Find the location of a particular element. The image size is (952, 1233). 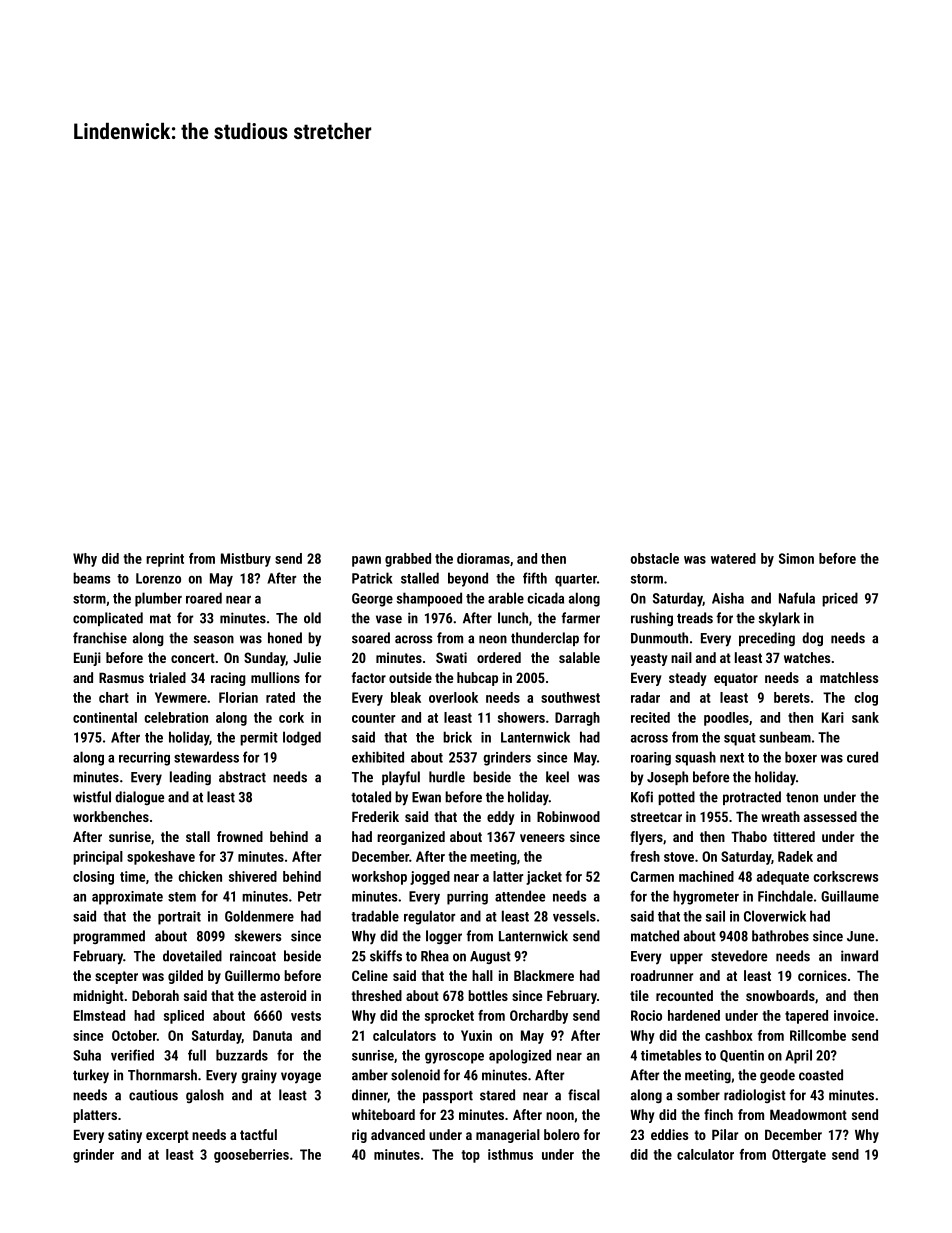

workbenches is located at coordinates (111, 816).
